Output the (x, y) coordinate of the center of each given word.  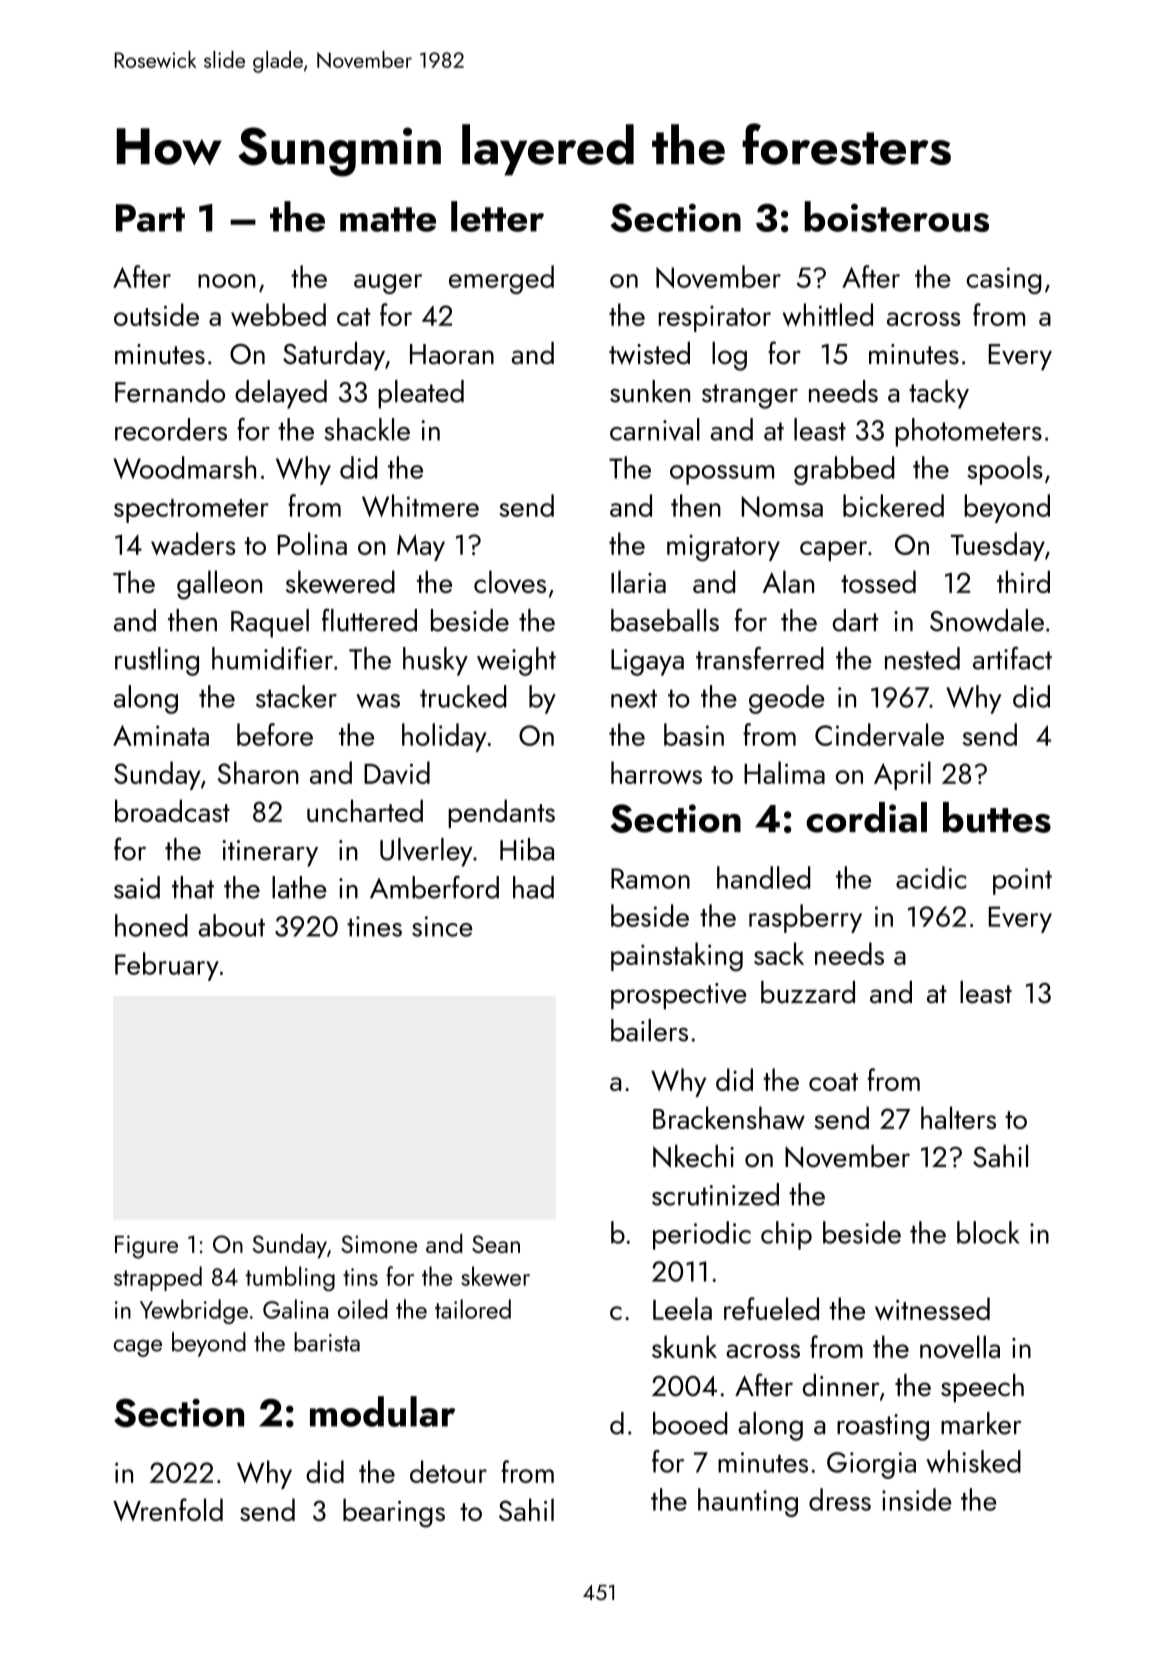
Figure (146, 1247)
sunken (650, 391)
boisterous (896, 216)
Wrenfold (168, 1509)
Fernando (170, 391)
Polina (312, 543)
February (167, 966)
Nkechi (693, 1156)
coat (833, 1082)
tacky (939, 394)
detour (448, 1471)
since (442, 926)
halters (958, 1117)
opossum (722, 475)
